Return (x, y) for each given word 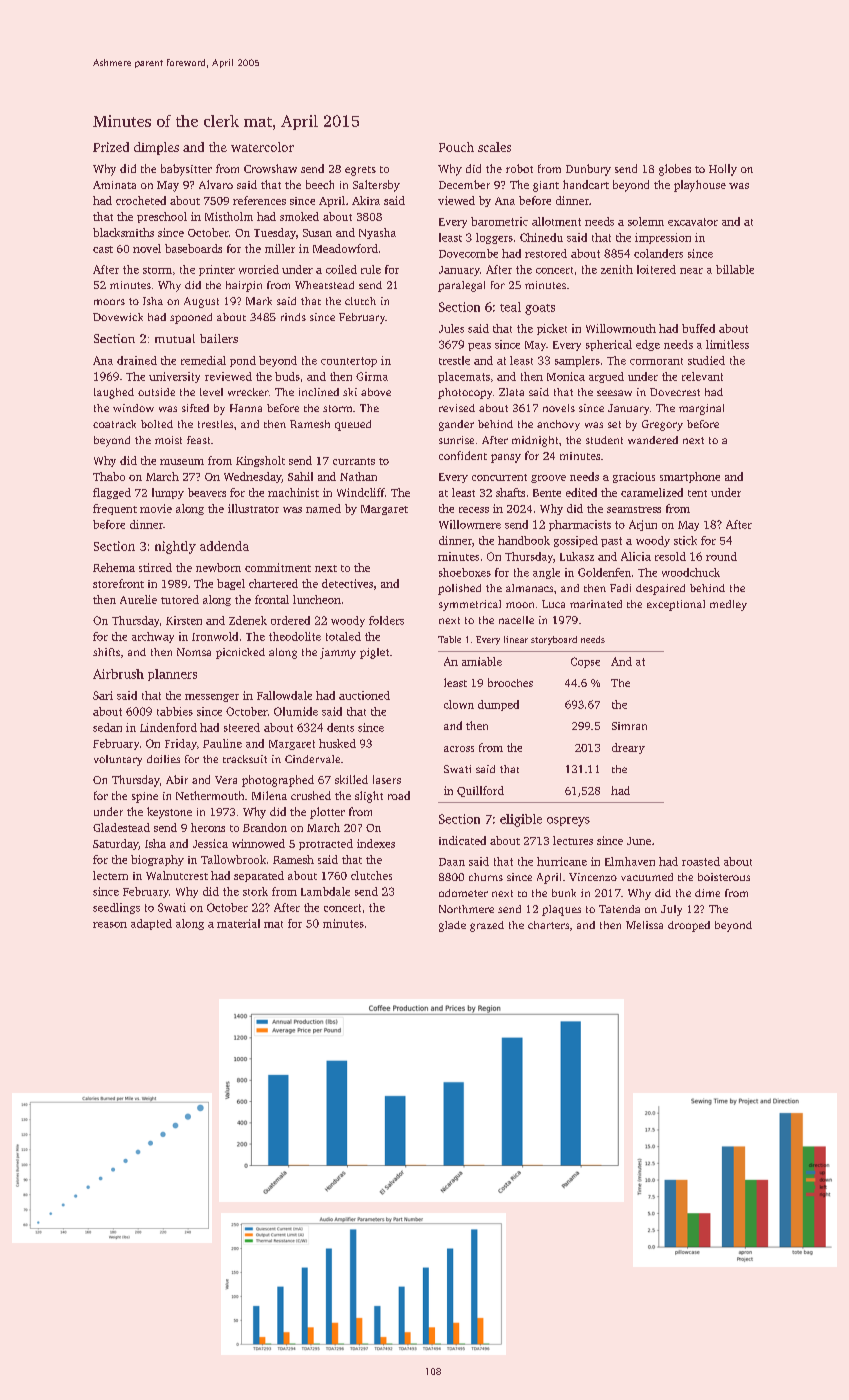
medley (728, 605)
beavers (207, 492)
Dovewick (118, 317)
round (721, 556)
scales (494, 147)
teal (510, 307)
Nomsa (194, 652)
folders (386, 620)
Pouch (456, 147)
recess (474, 510)
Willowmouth (621, 328)
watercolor (262, 147)
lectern (110, 875)
